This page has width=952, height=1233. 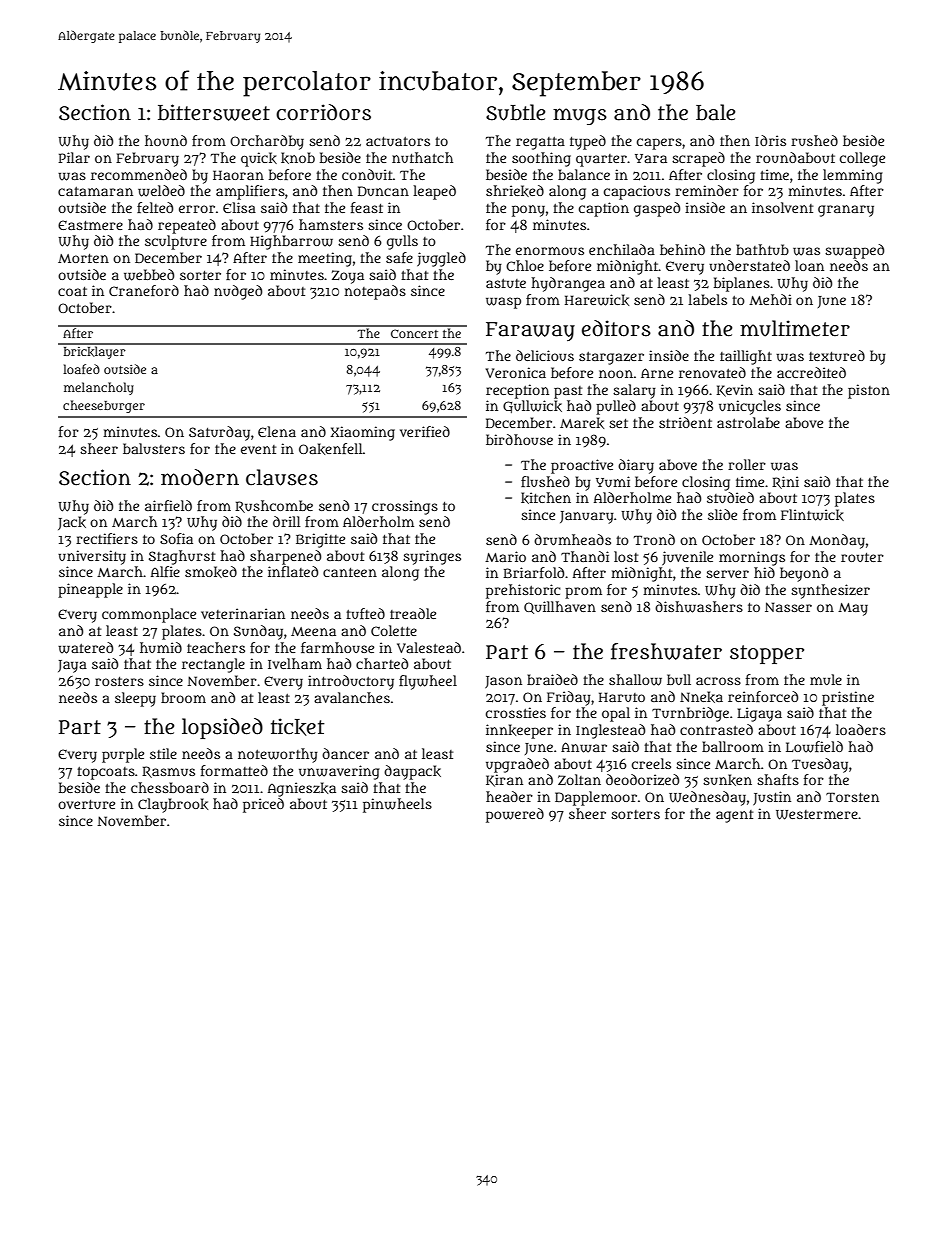 What do you see at coordinates (243, 613) in the page?
I see `veterinarian` at bounding box center [243, 613].
